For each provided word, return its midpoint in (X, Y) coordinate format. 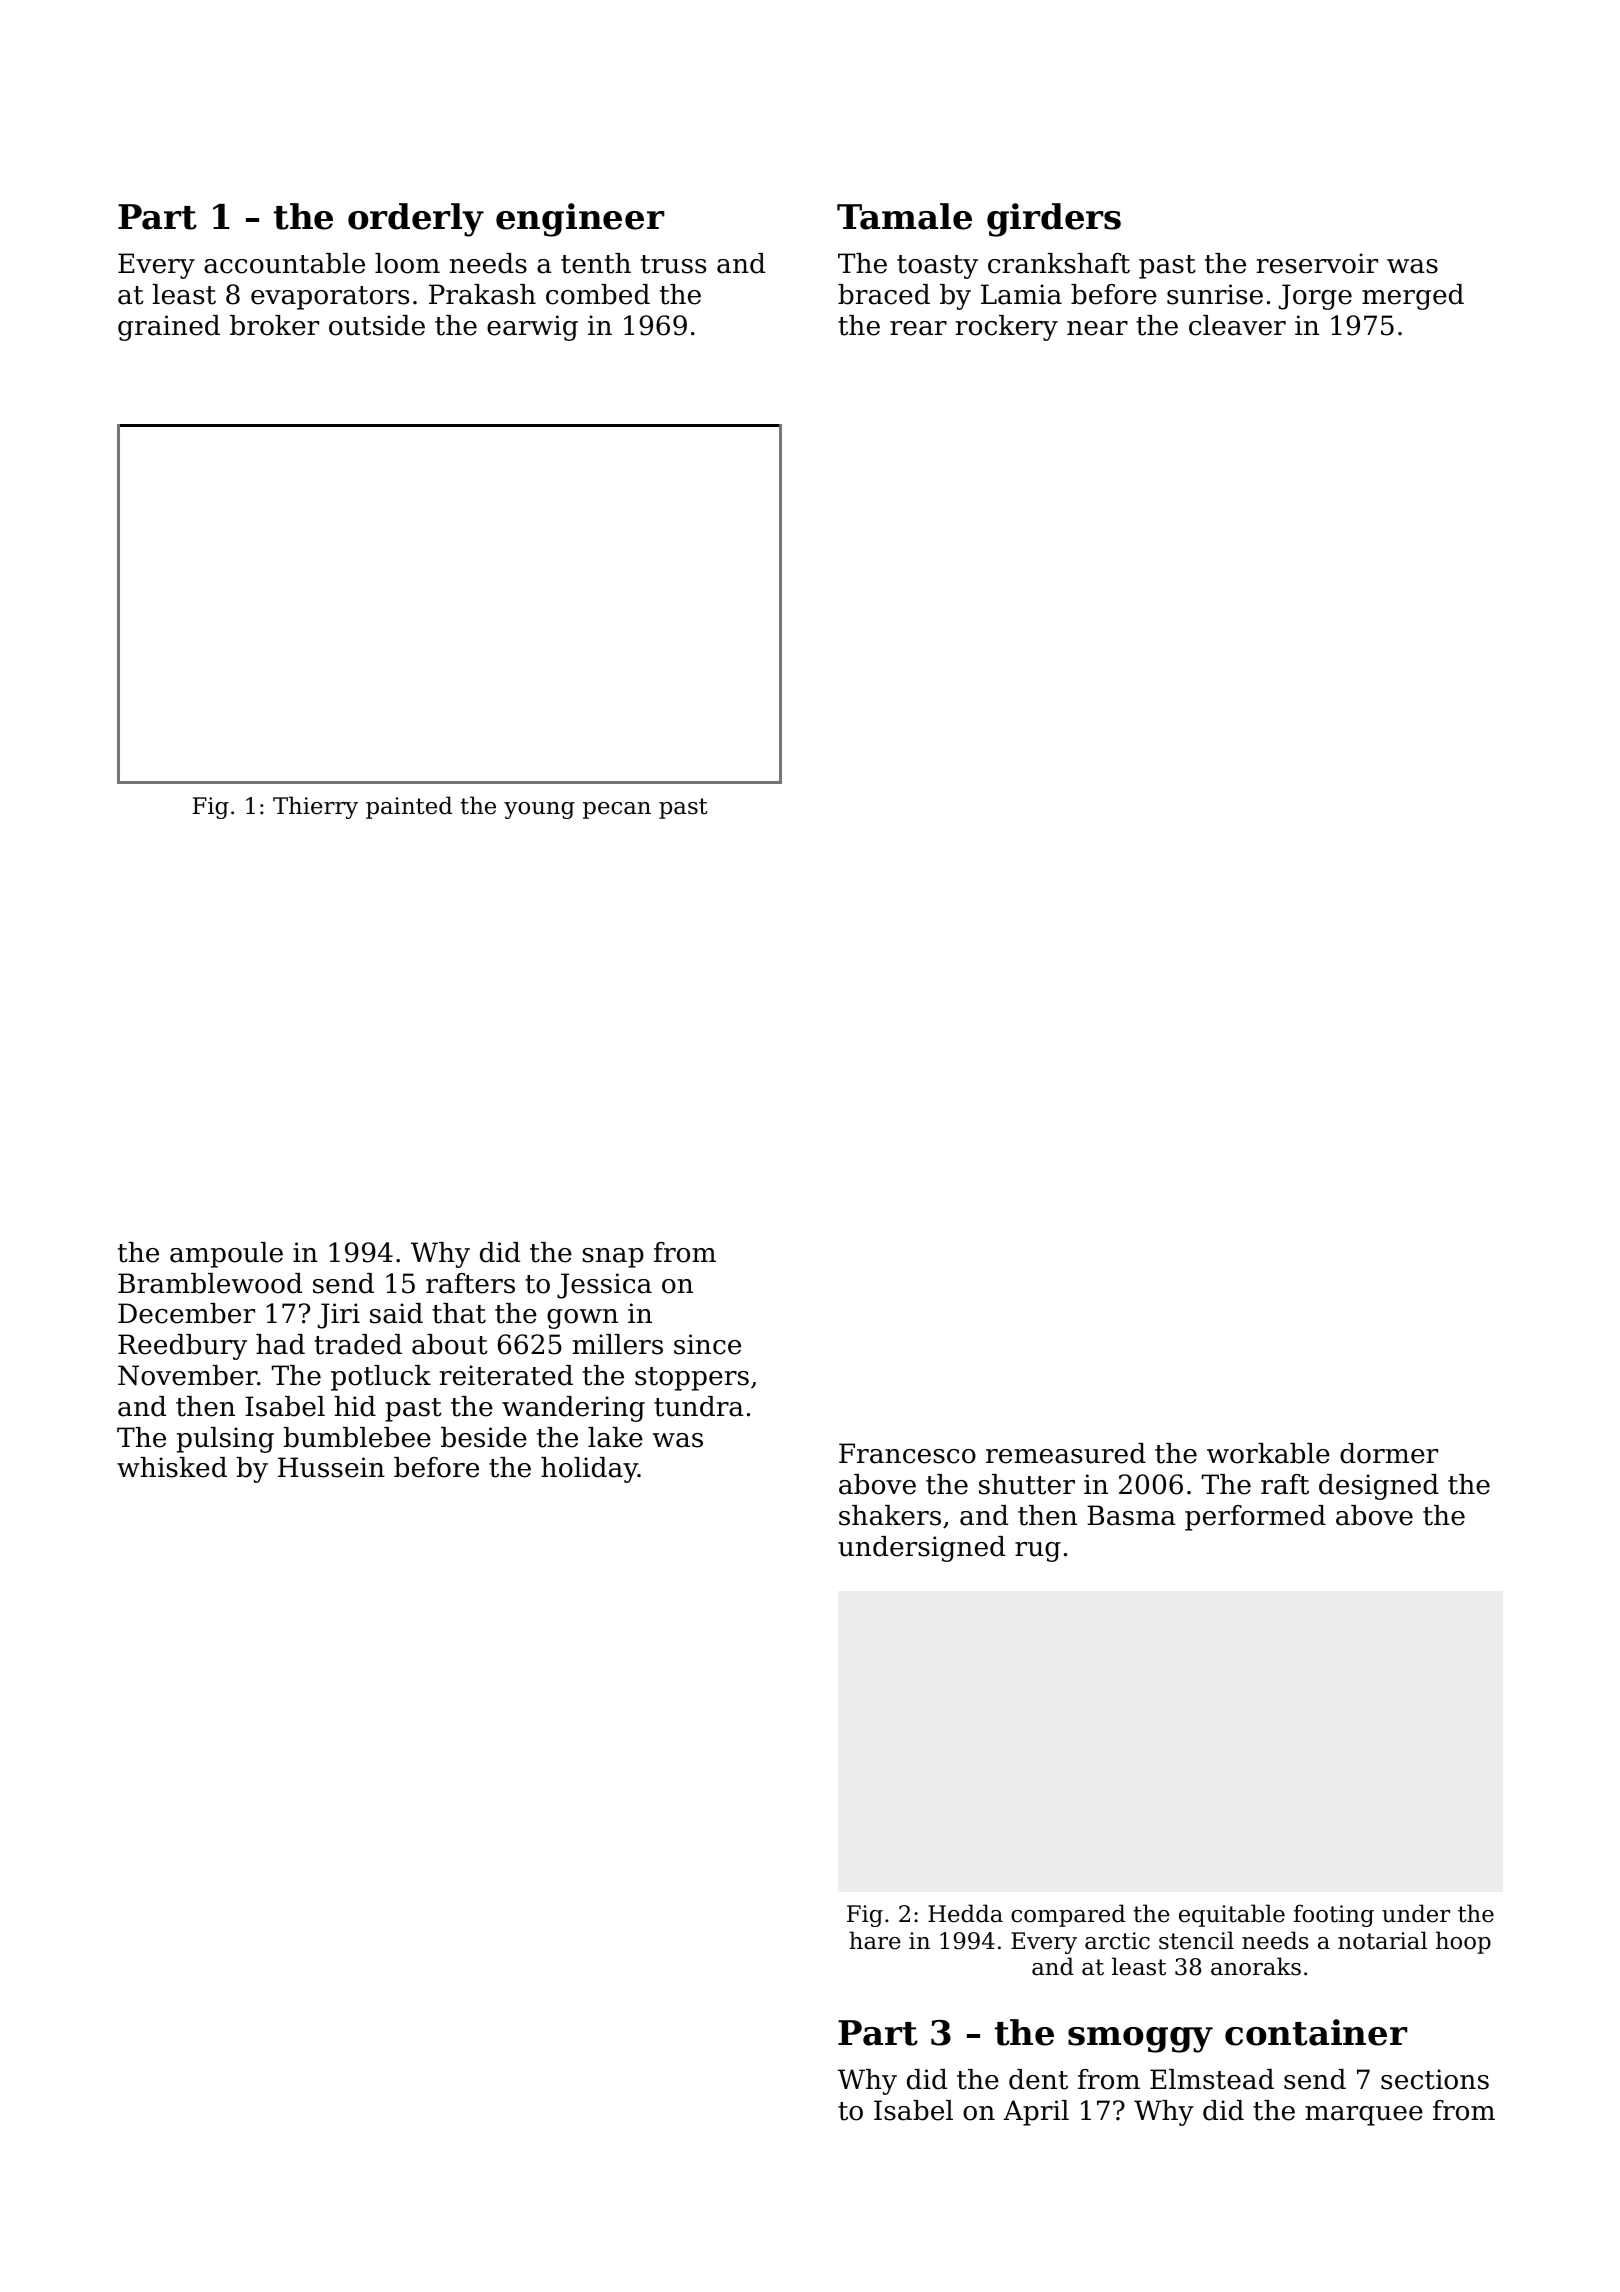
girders (1054, 220)
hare (875, 1940)
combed (598, 294)
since (707, 1344)
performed (1255, 1518)
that (459, 1313)
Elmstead (1212, 2079)
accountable (284, 263)
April (1036, 2113)
